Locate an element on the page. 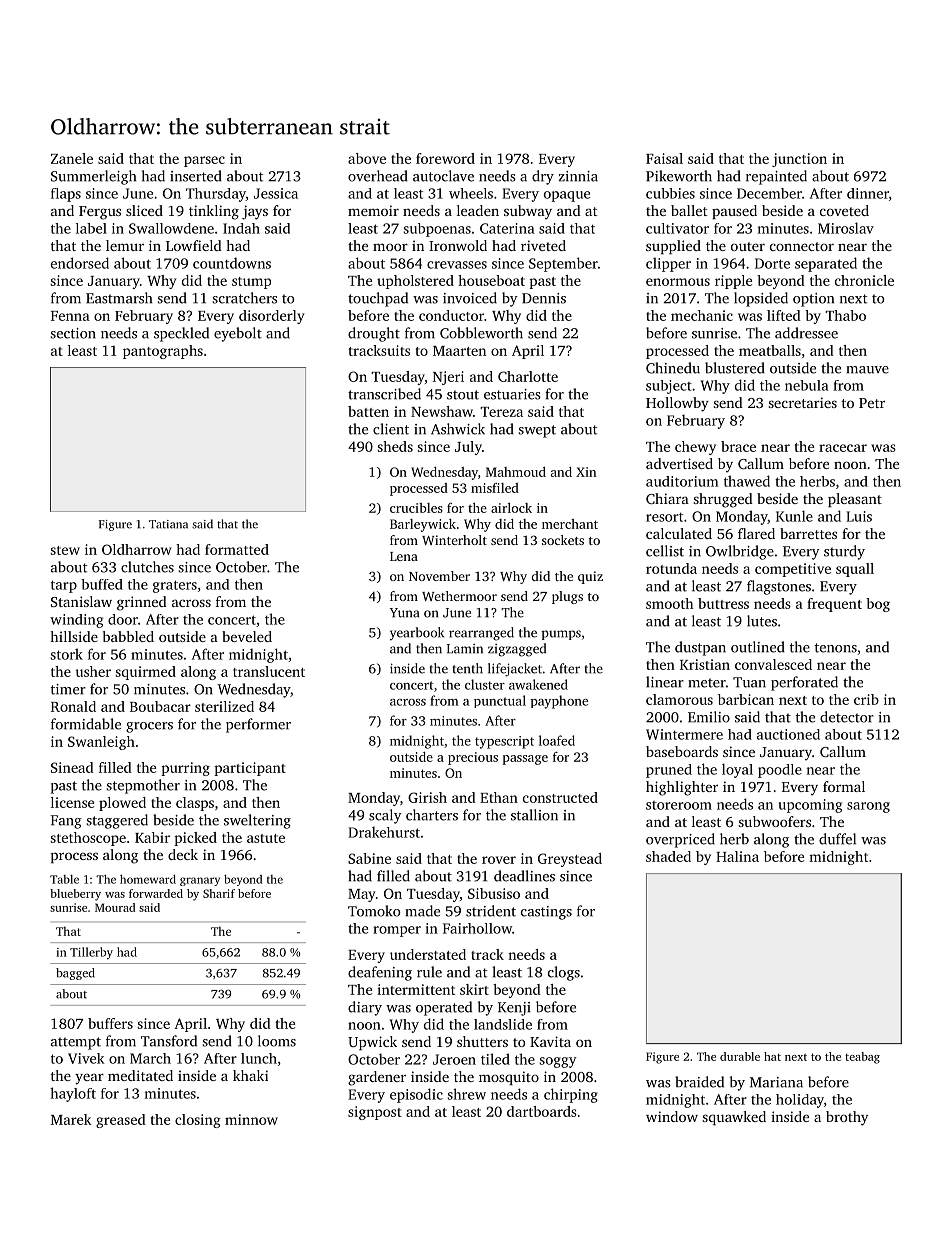 This image has height=1233, width=952. foreword is located at coordinates (445, 158).
